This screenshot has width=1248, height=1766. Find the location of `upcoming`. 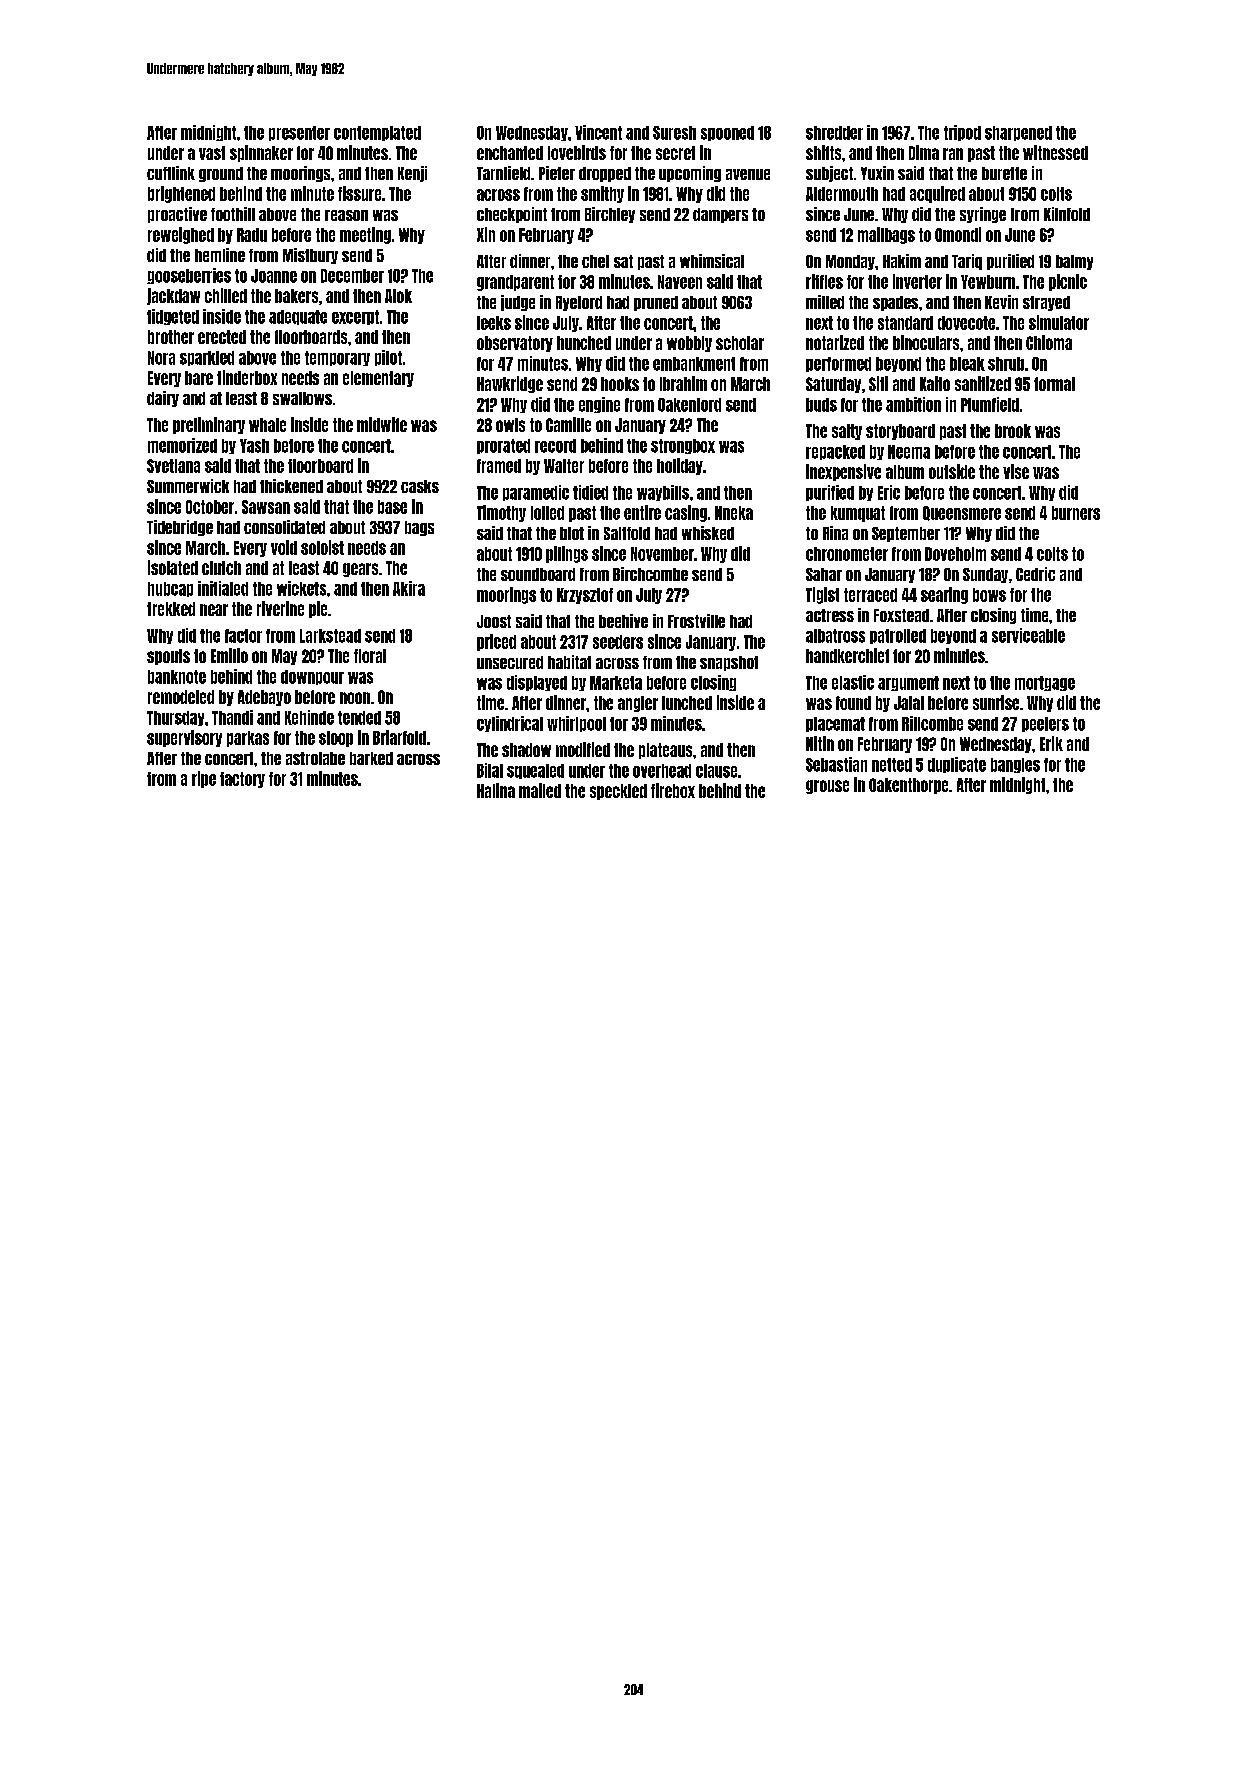

upcoming is located at coordinates (690, 174).
